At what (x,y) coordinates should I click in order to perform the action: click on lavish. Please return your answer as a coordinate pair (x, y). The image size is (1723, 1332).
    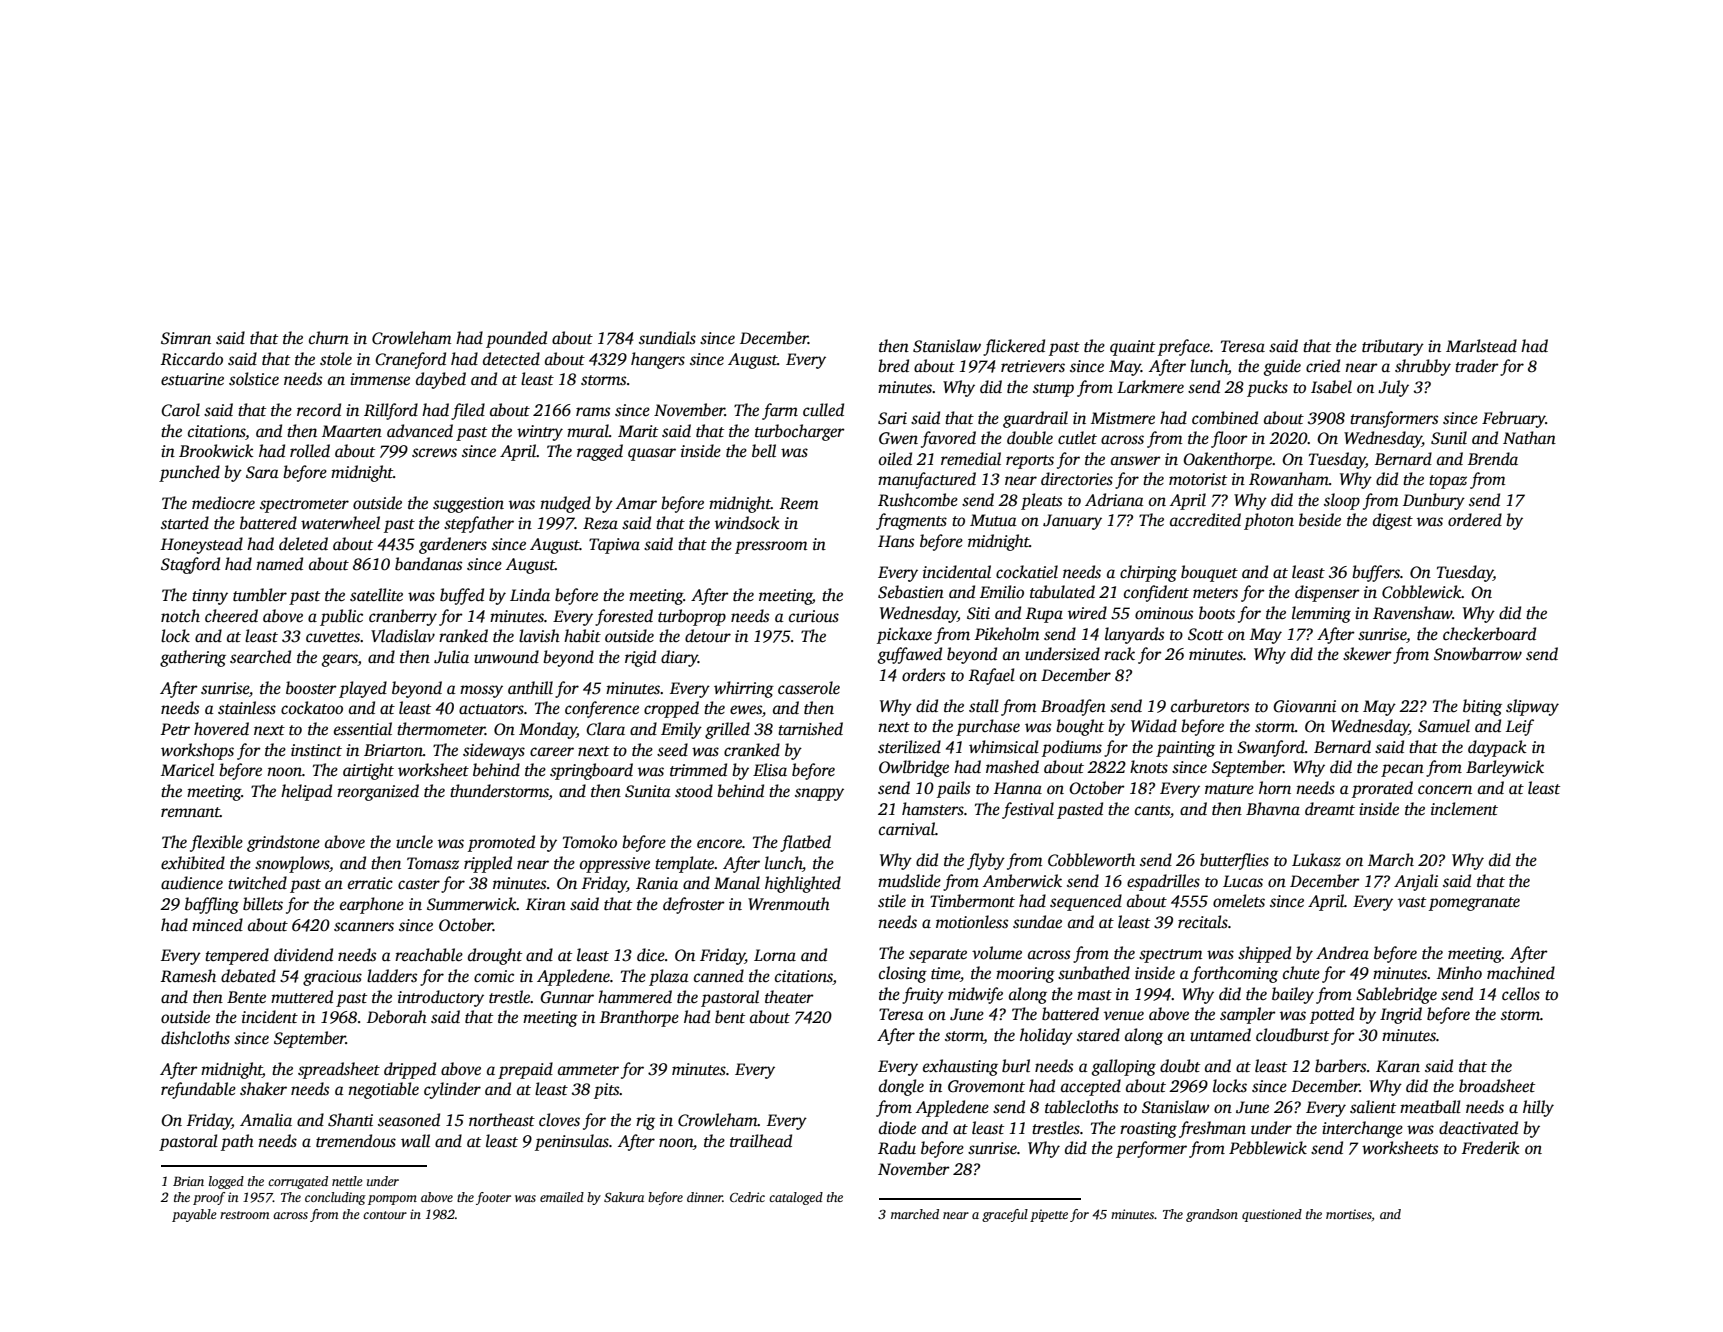
    Looking at the image, I should click on (539, 636).
